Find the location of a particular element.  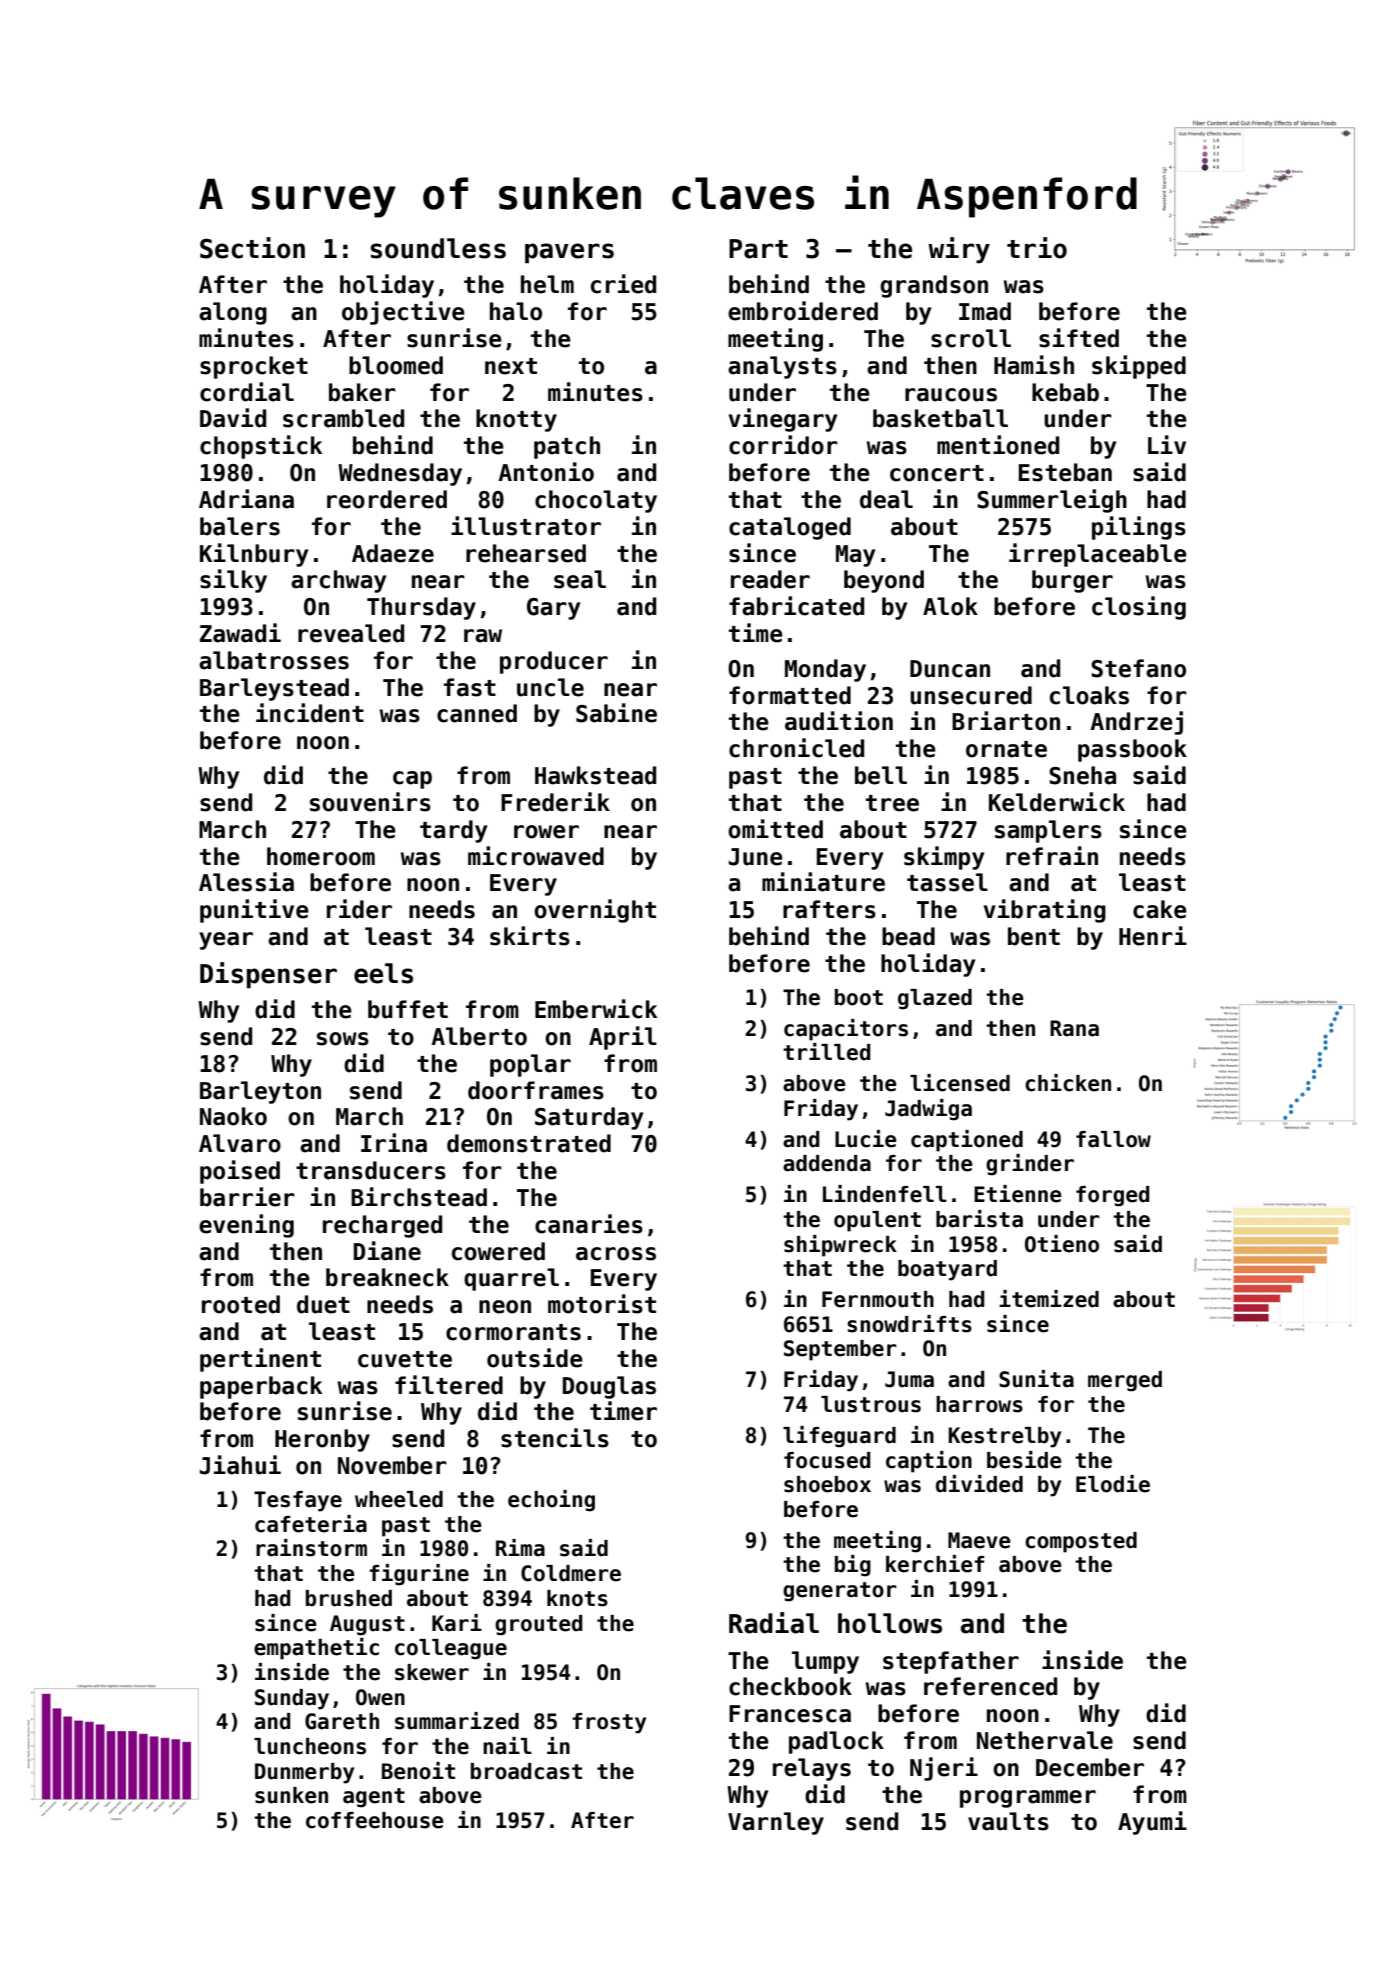

Irina is located at coordinates (394, 1143).
